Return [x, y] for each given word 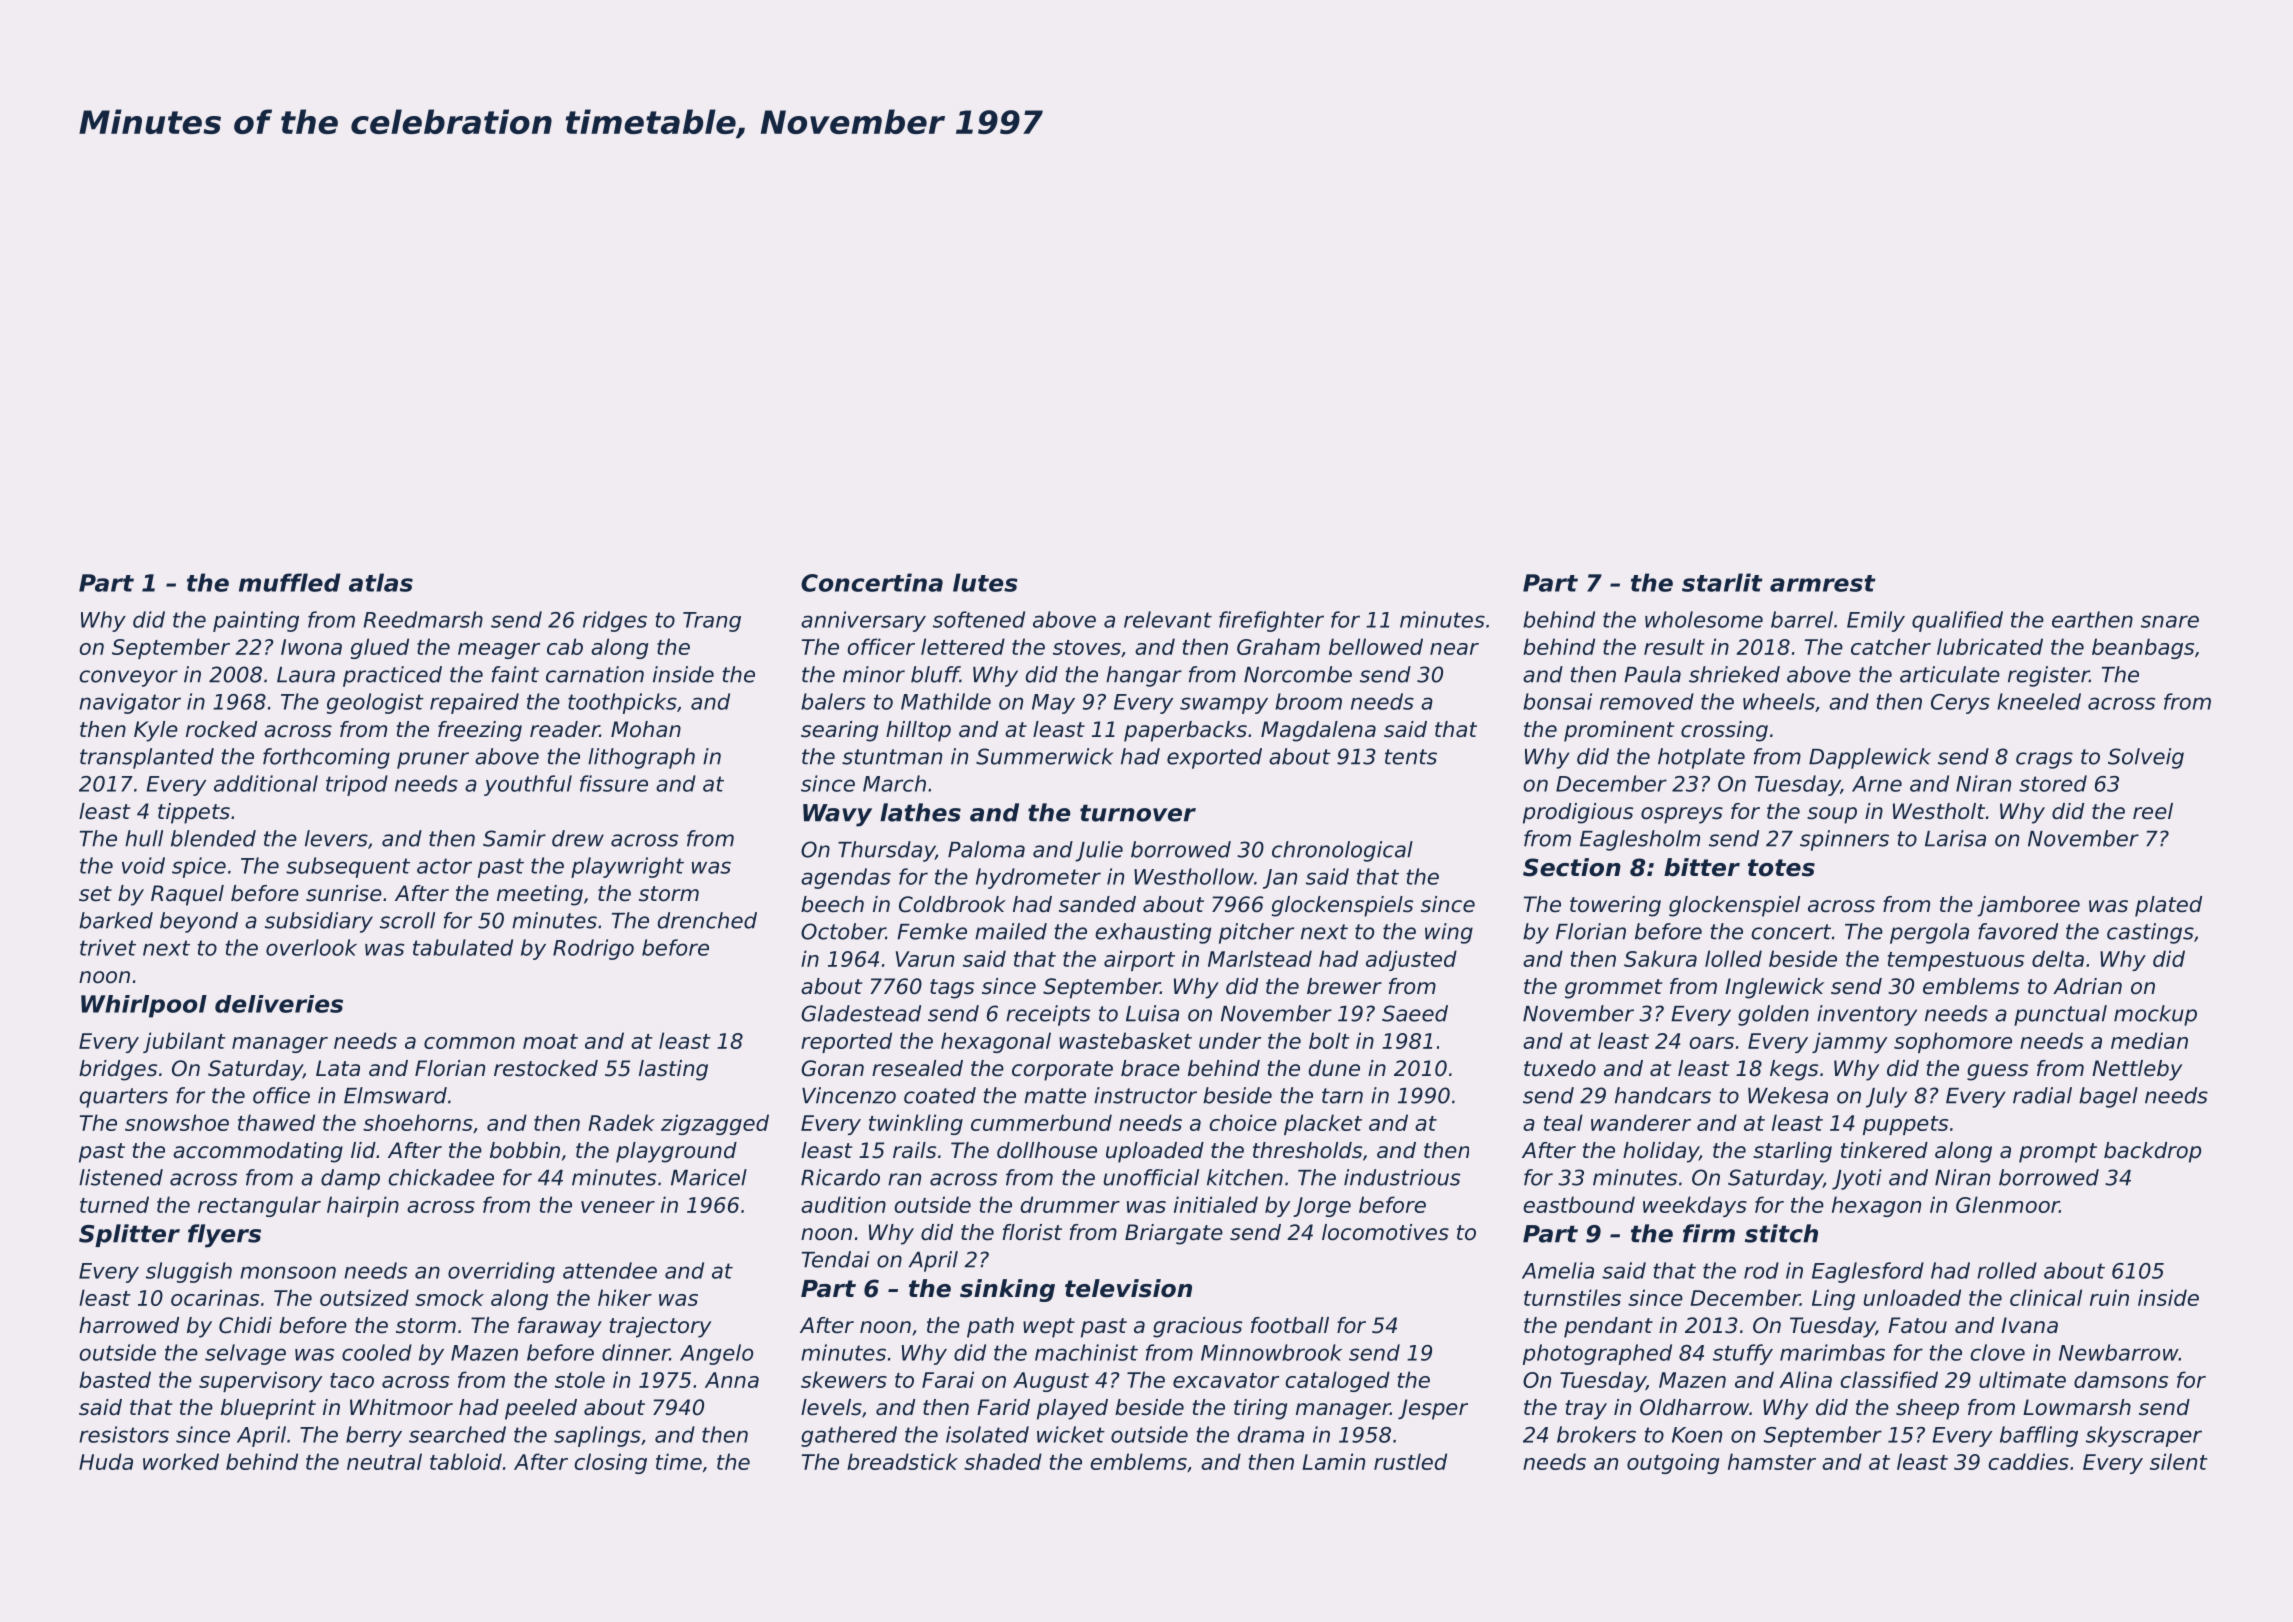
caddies [2028, 1461]
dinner [636, 1352]
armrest [1823, 583]
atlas [381, 582]
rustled [1410, 1461]
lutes [985, 582]
